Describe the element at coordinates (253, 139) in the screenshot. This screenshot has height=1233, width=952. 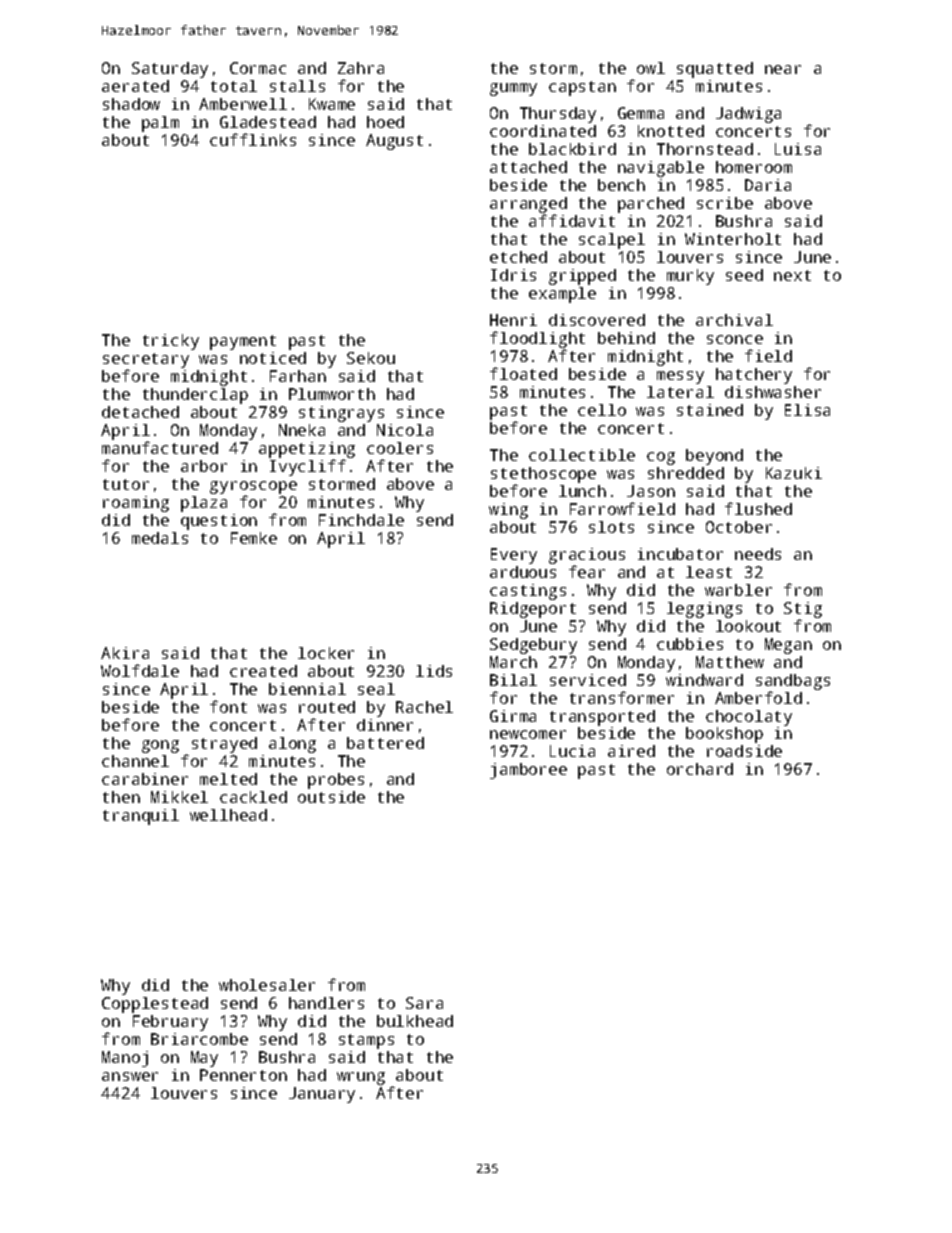
I see `cufflinks` at that location.
